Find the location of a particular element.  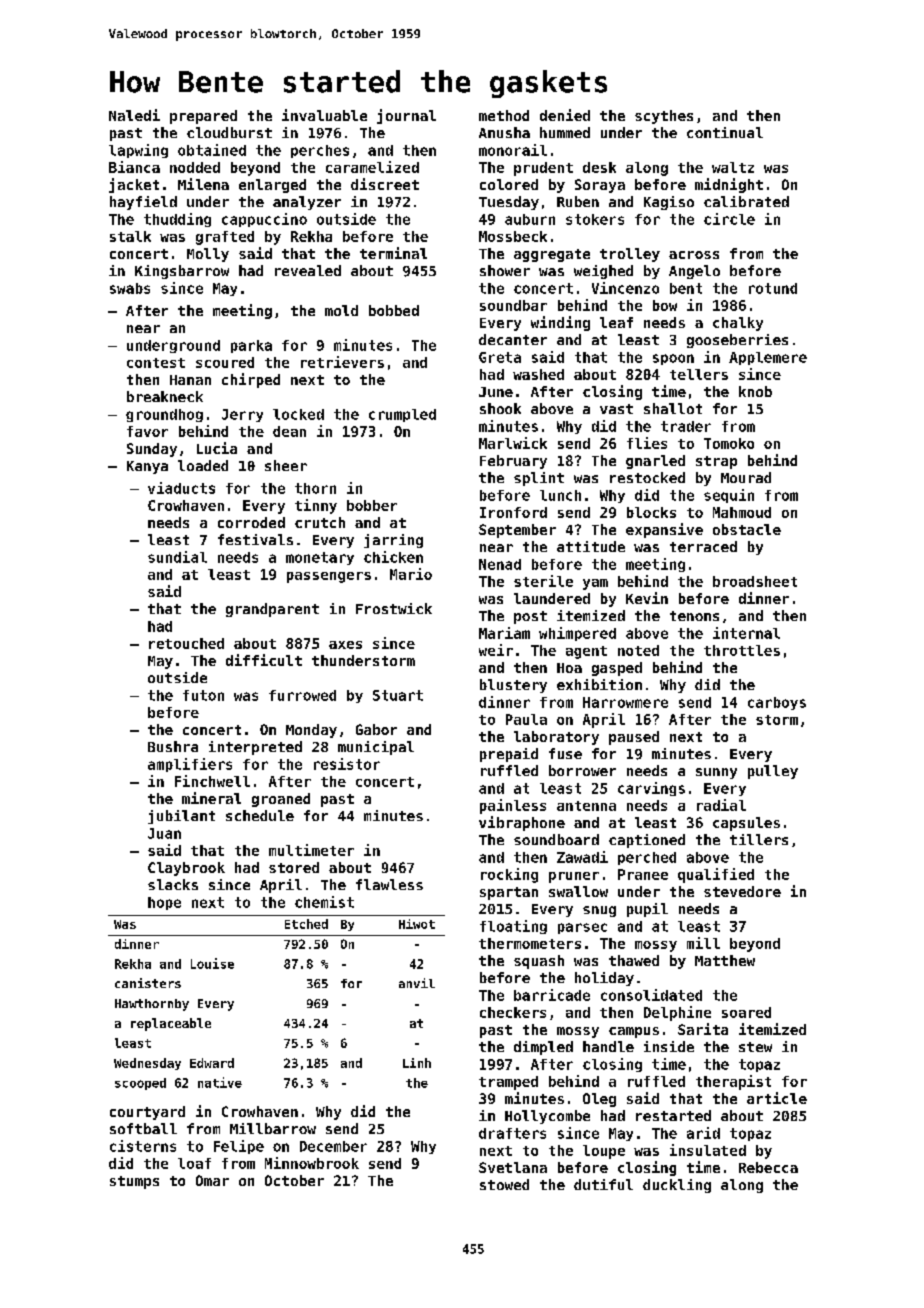

Felipe is located at coordinates (239, 1147).
